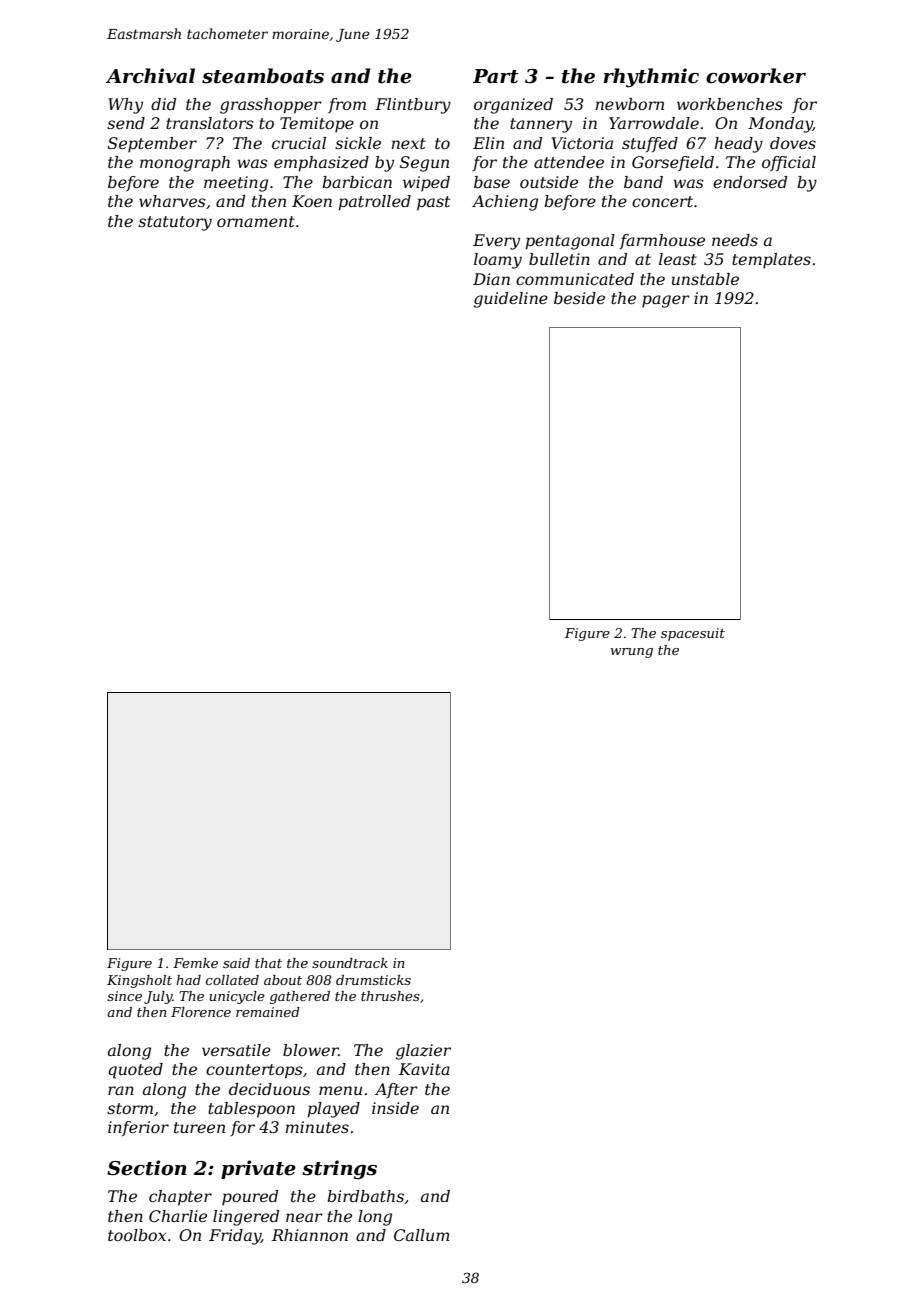  What do you see at coordinates (374, 203) in the document?
I see `patrolled` at bounding box center [374, 203].
